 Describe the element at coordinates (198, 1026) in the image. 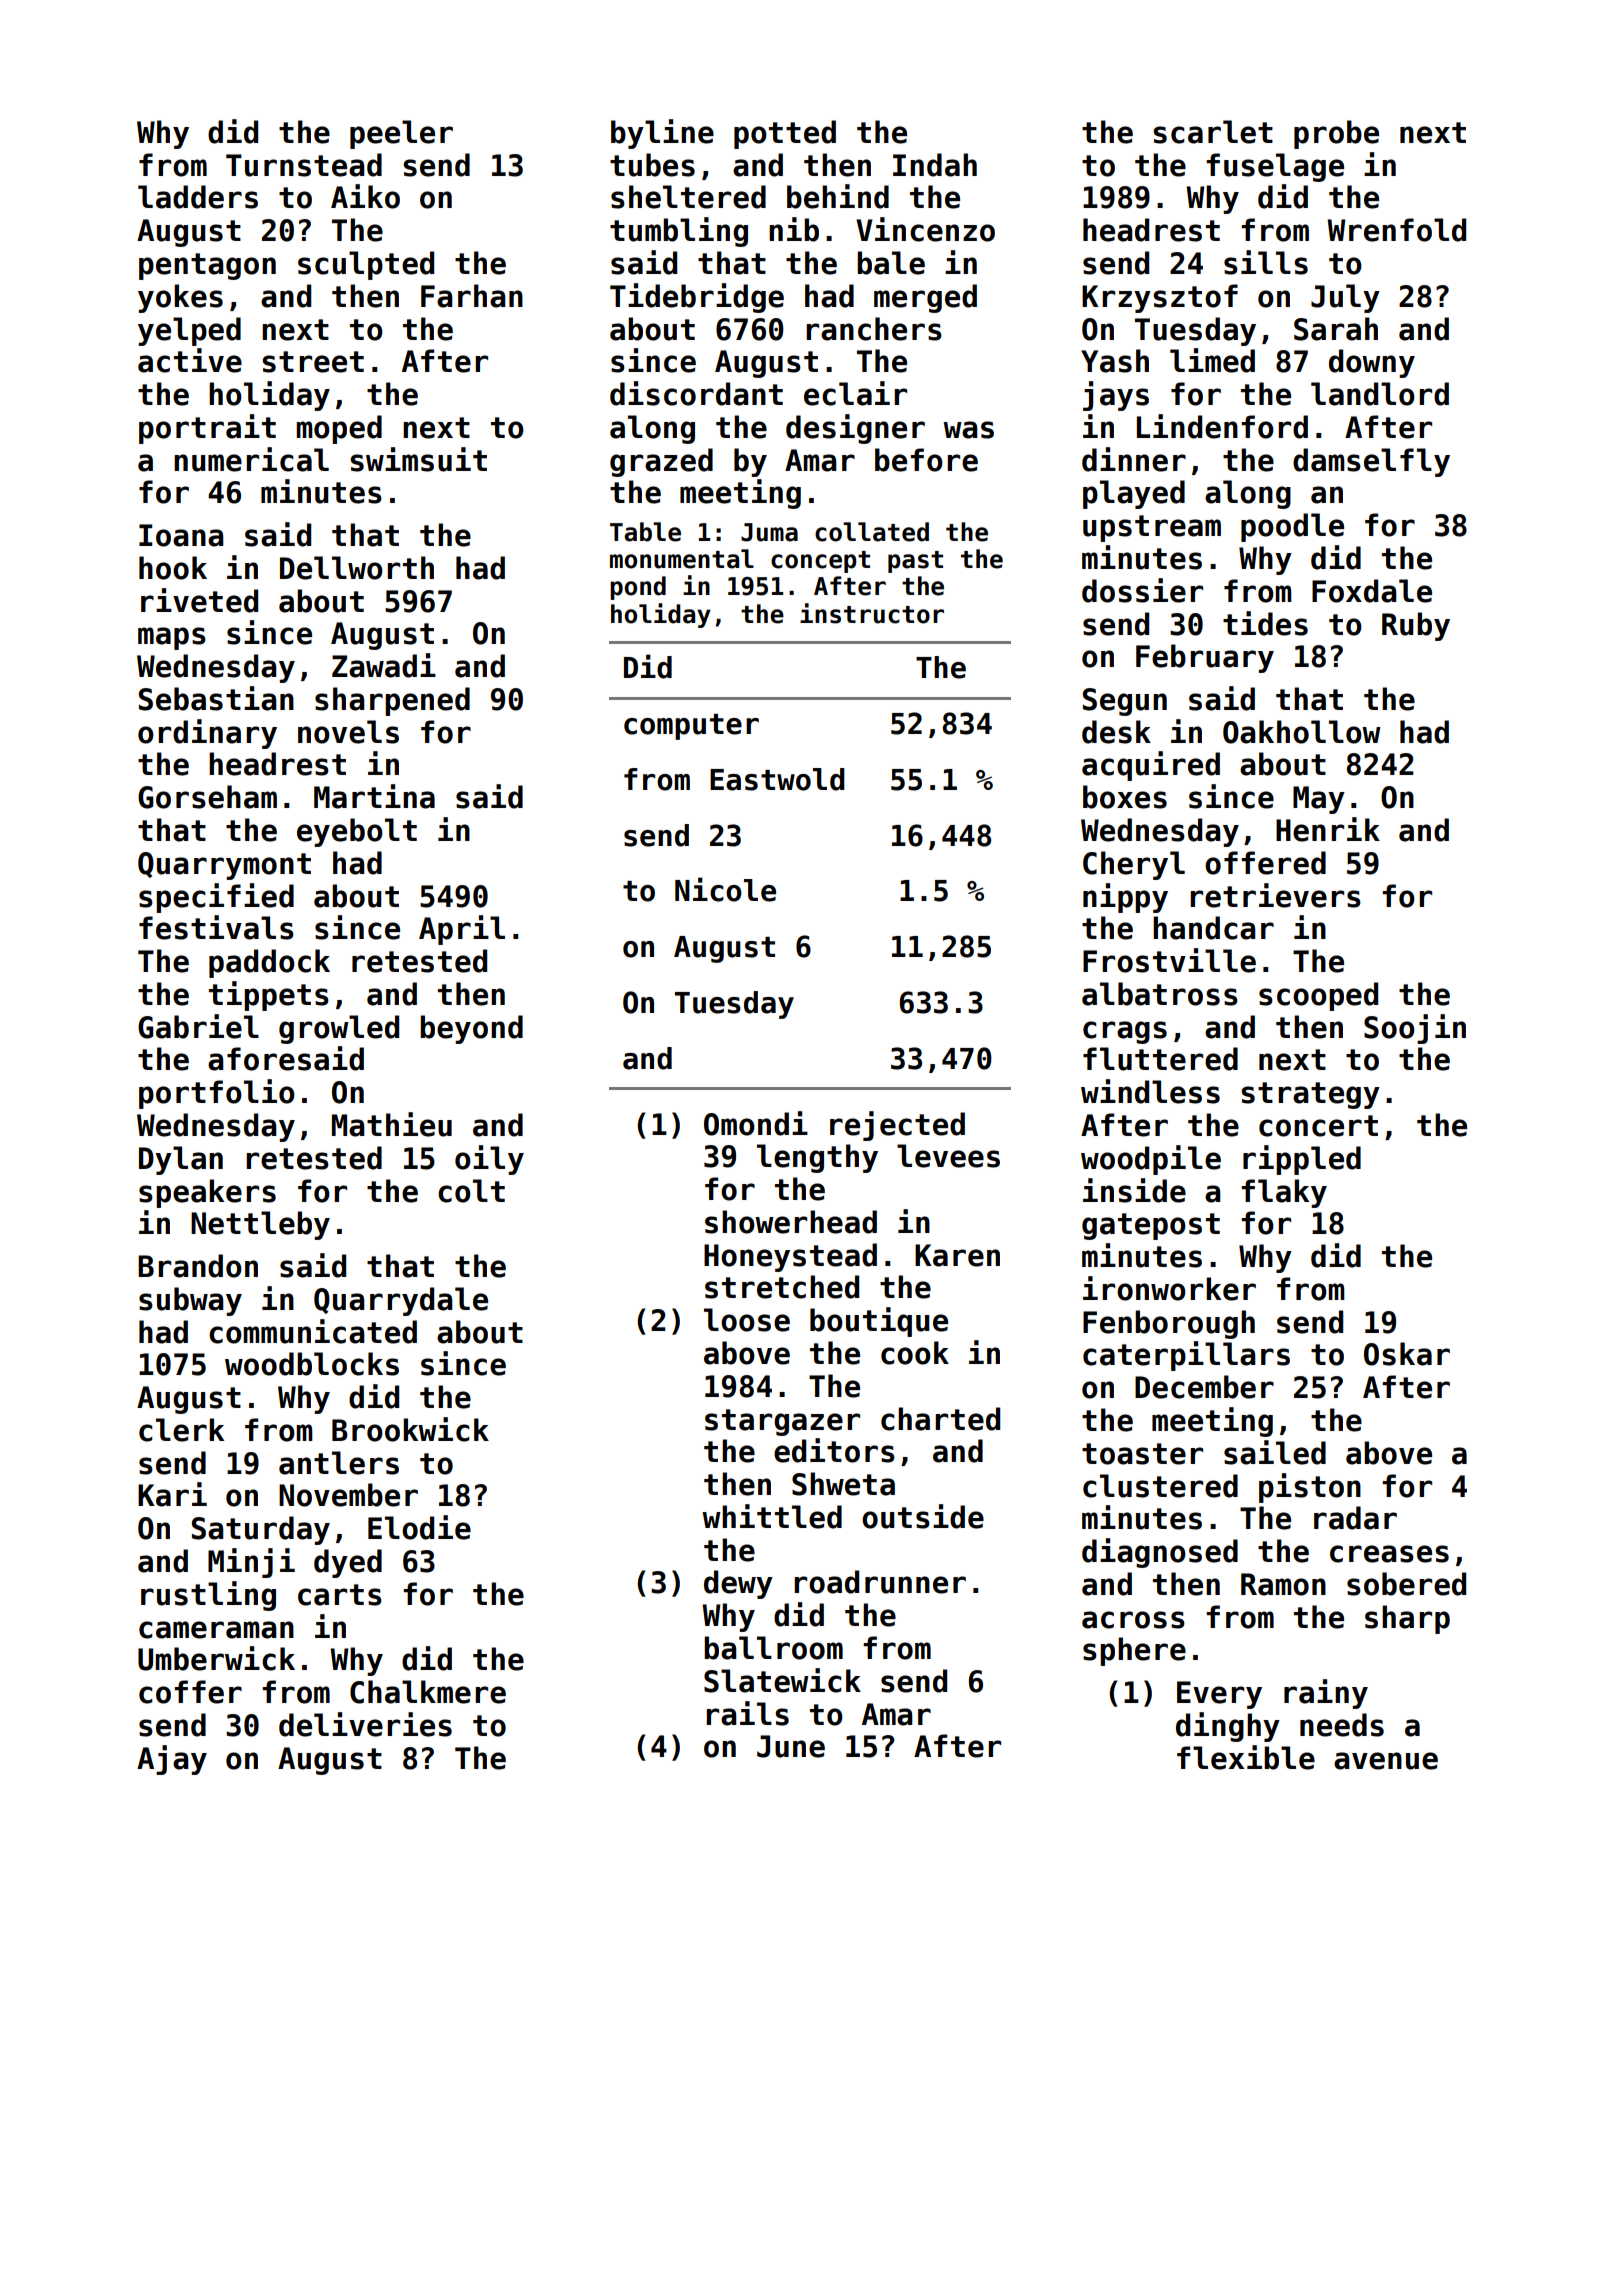

I see `Gabriel` at that location.
